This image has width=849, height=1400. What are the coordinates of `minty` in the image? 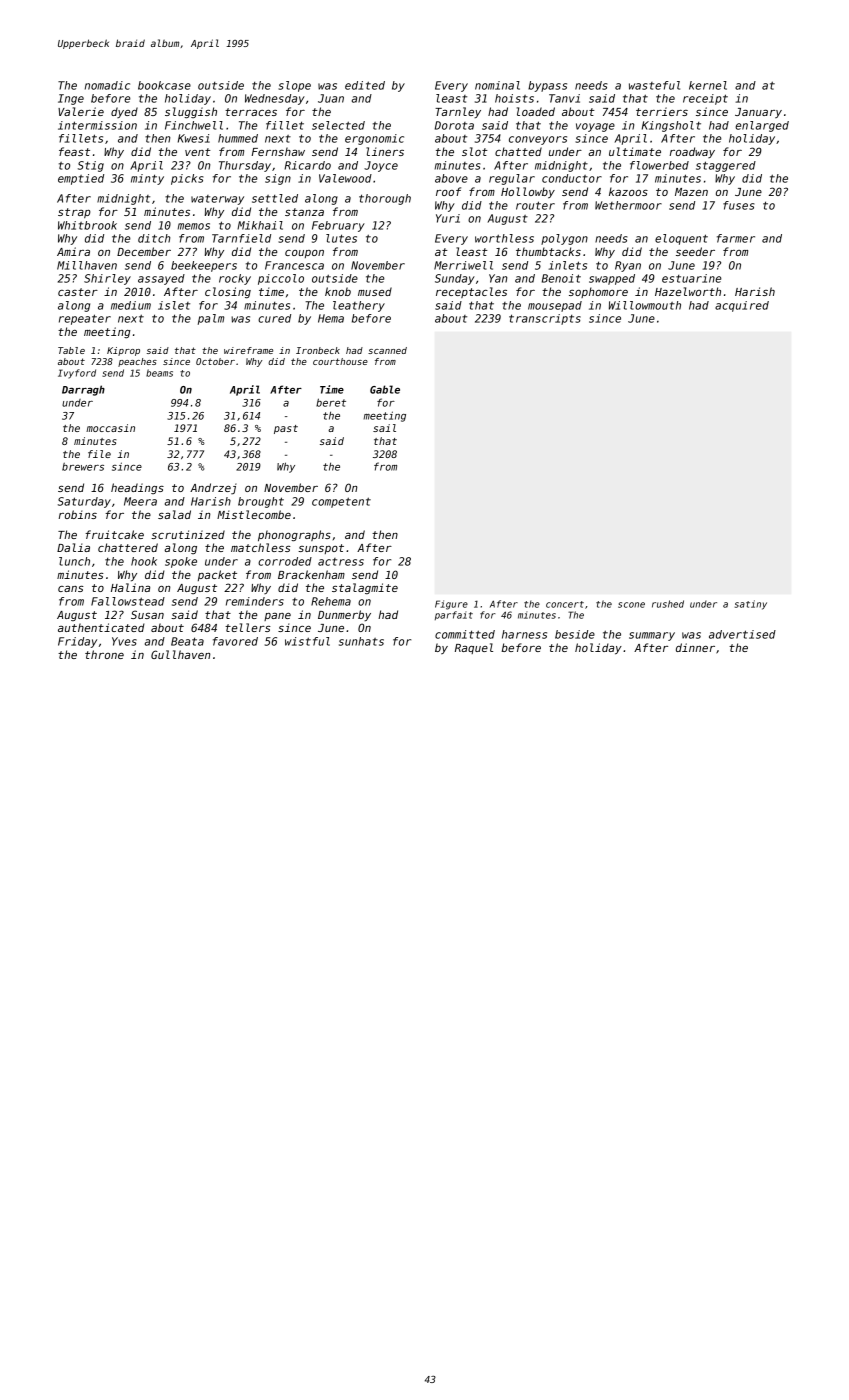 It's located at (147, 179).
